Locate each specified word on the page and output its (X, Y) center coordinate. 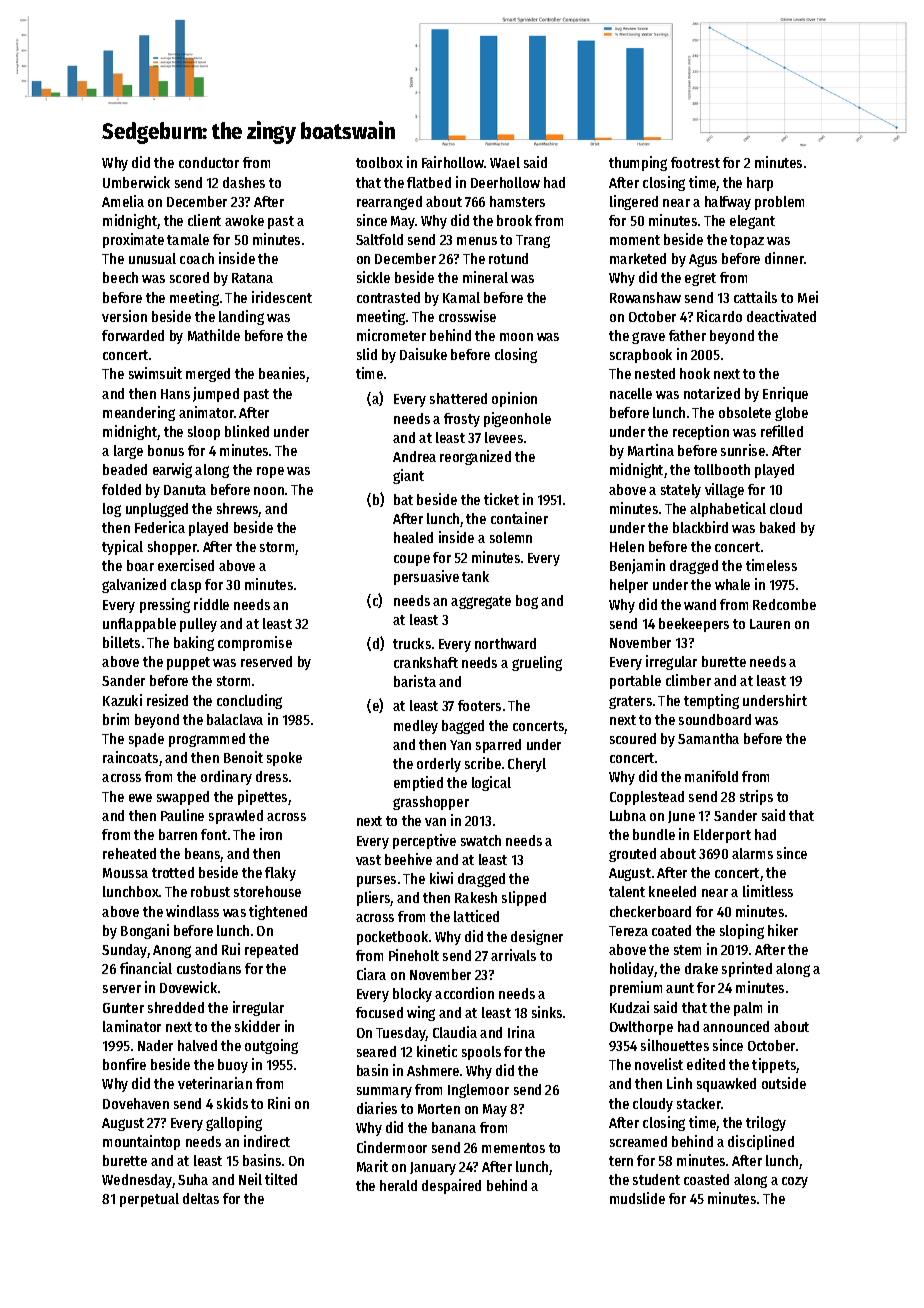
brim (116, 719)
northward (505, 643)
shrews (238, 510)
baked (777, 527)
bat (403, 499)
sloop (204, 433)
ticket (501, 499)
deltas (201, 1198)
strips (756, 797)
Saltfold (379, 239)
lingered (634, 202)
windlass (192, 911)
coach (197, 258)
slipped (524, 898)
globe (791, 414)
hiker (783, 930)
